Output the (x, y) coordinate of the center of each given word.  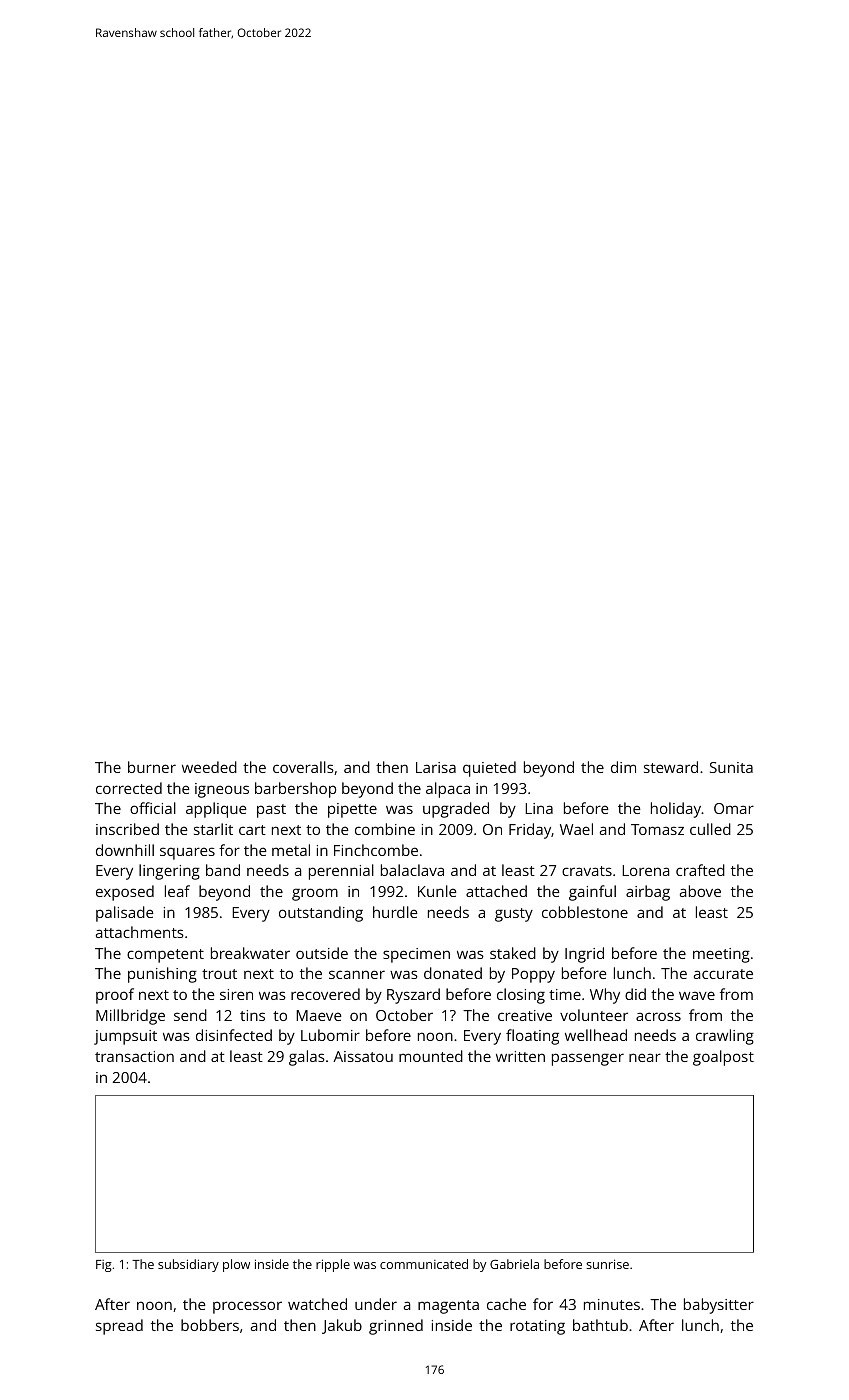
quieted (489, 769)
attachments (140, 932)
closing (521, 996)
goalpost (723, 1058)
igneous (222, 790)
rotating (537, 1327)
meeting (721, 955)
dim (623, 767)
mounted (431, 1056)
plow (236, 1265)
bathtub (600, 1325)
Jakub (342, 1326)
